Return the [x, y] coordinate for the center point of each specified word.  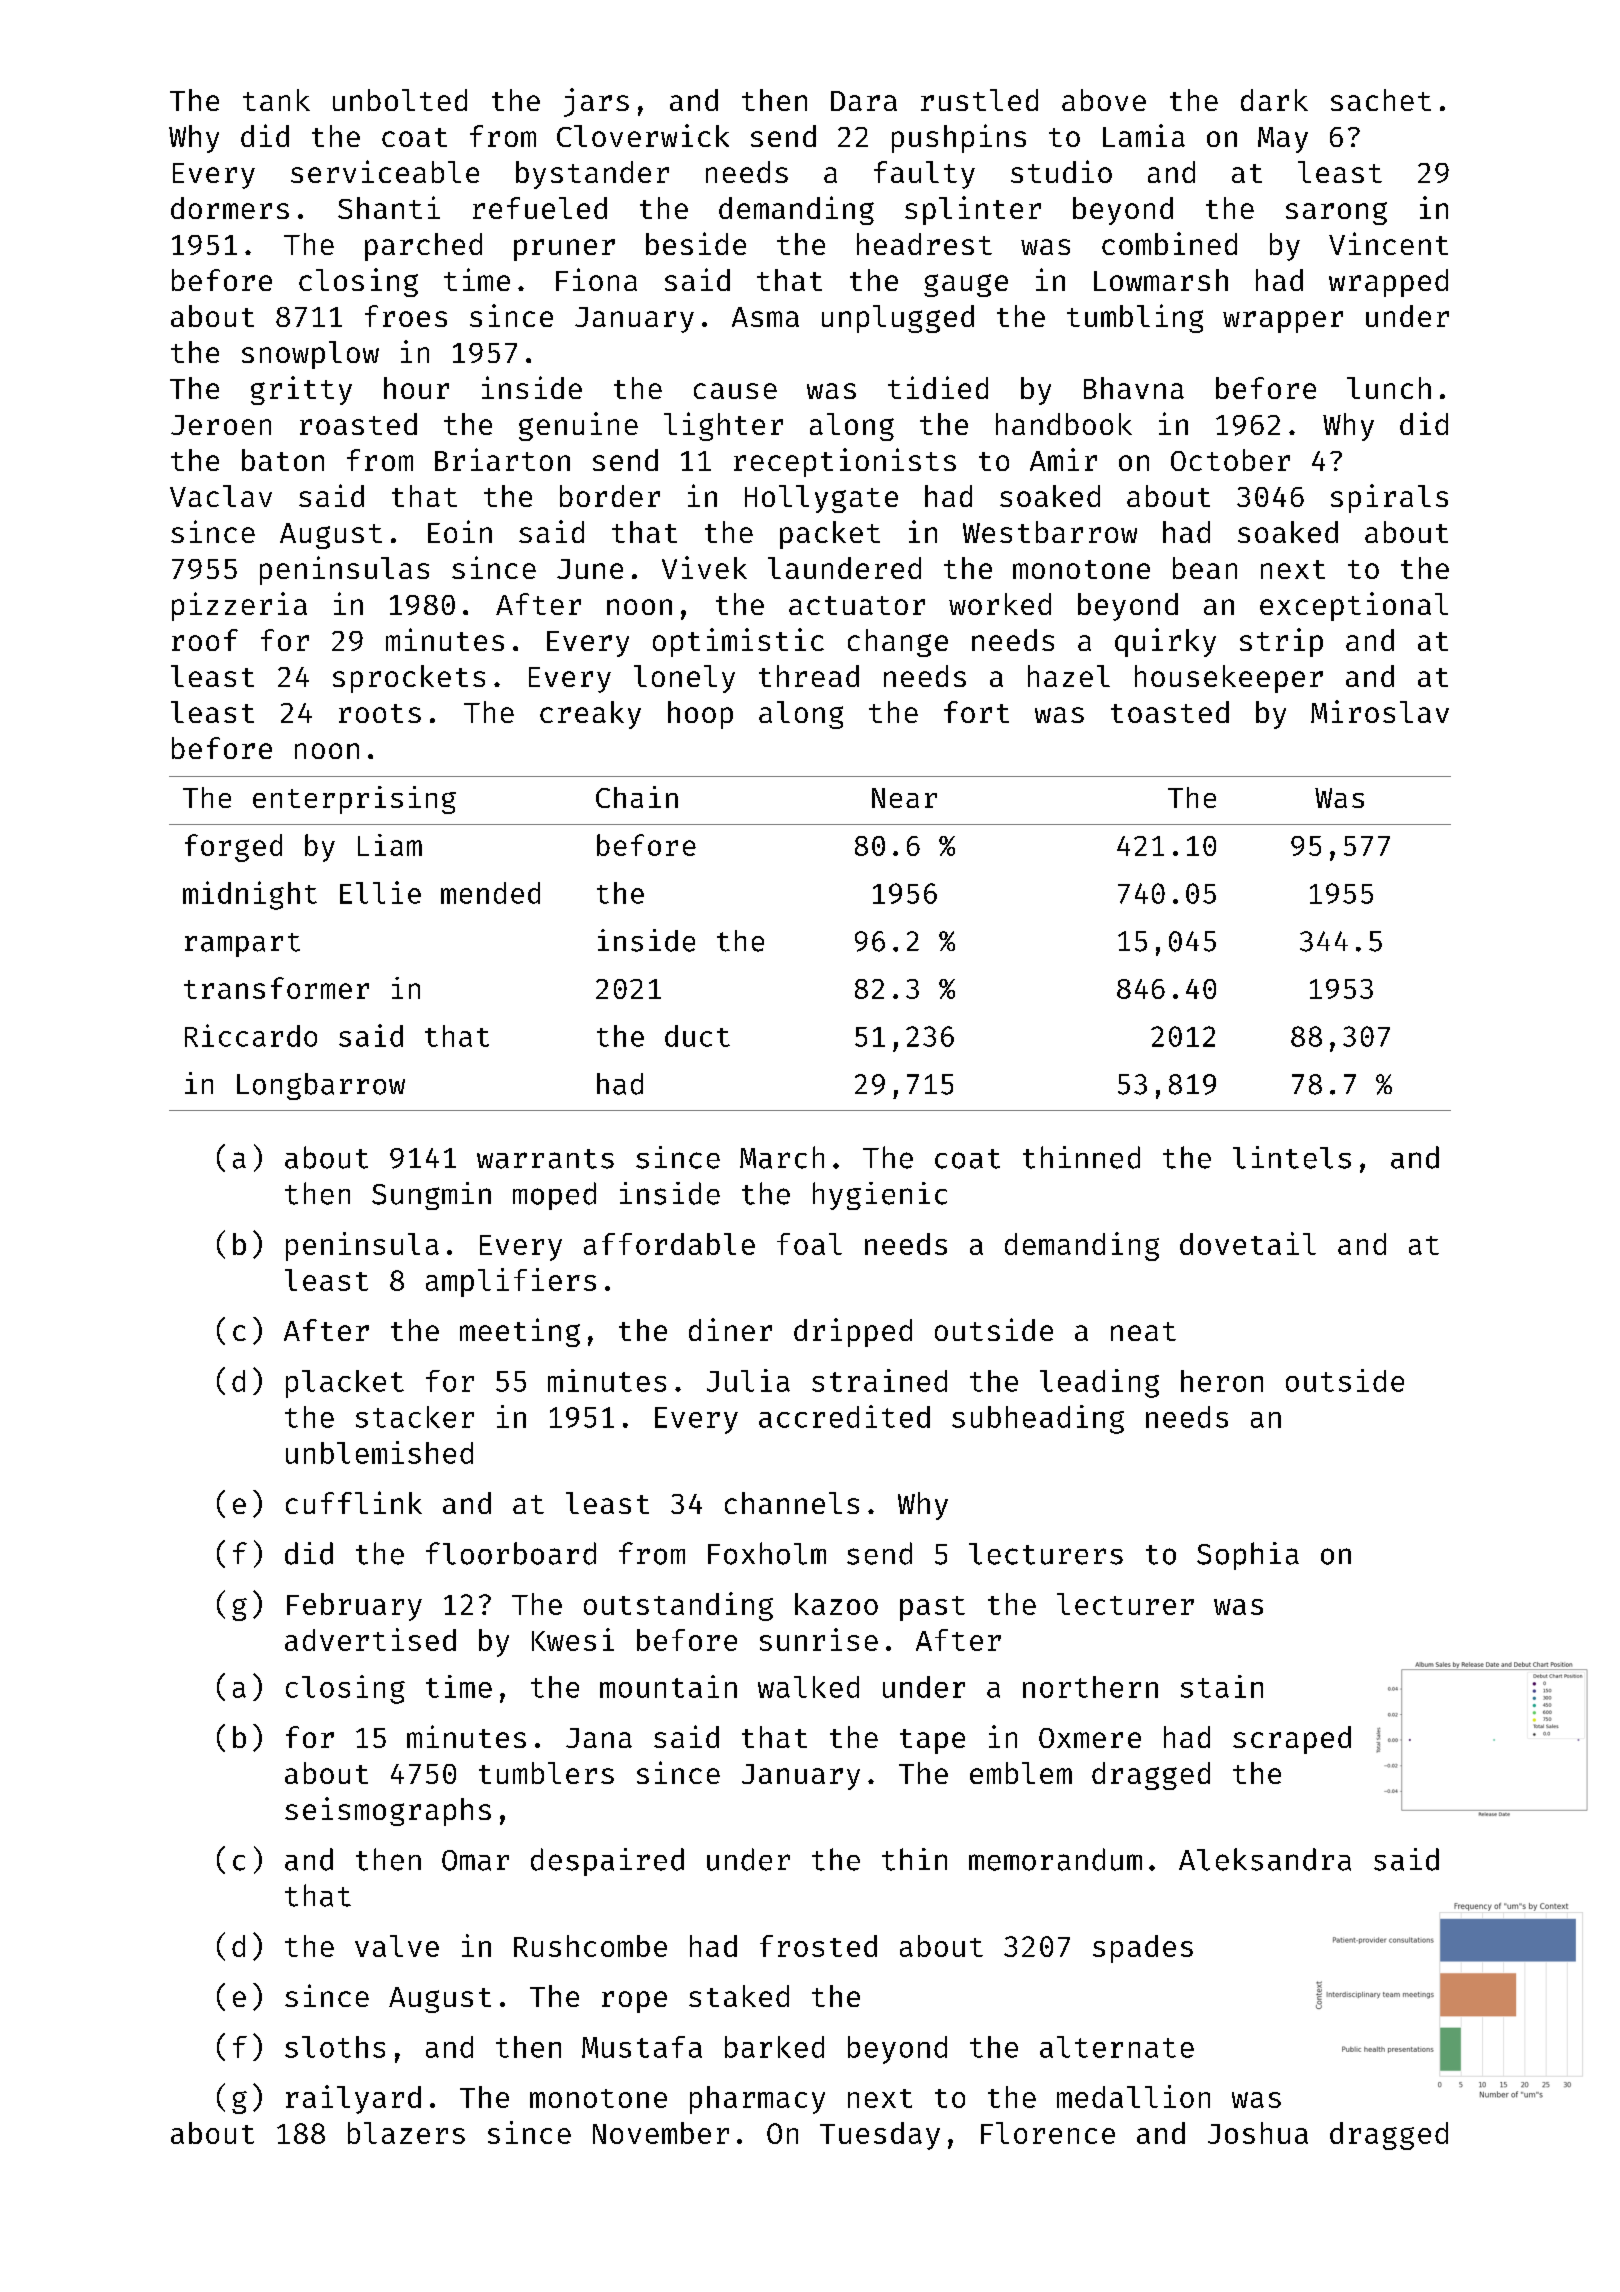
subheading [1038, 1419]
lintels [1292, 1157]
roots [380, 713]
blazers [406, 2133]
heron [1222, 1381]
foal [809, 1244]
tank [276, 100]
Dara [864, 101]
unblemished [379, 1452]
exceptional [1354, 606]
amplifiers [511, 1282]
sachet [1381, 100]
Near [904, 798]
